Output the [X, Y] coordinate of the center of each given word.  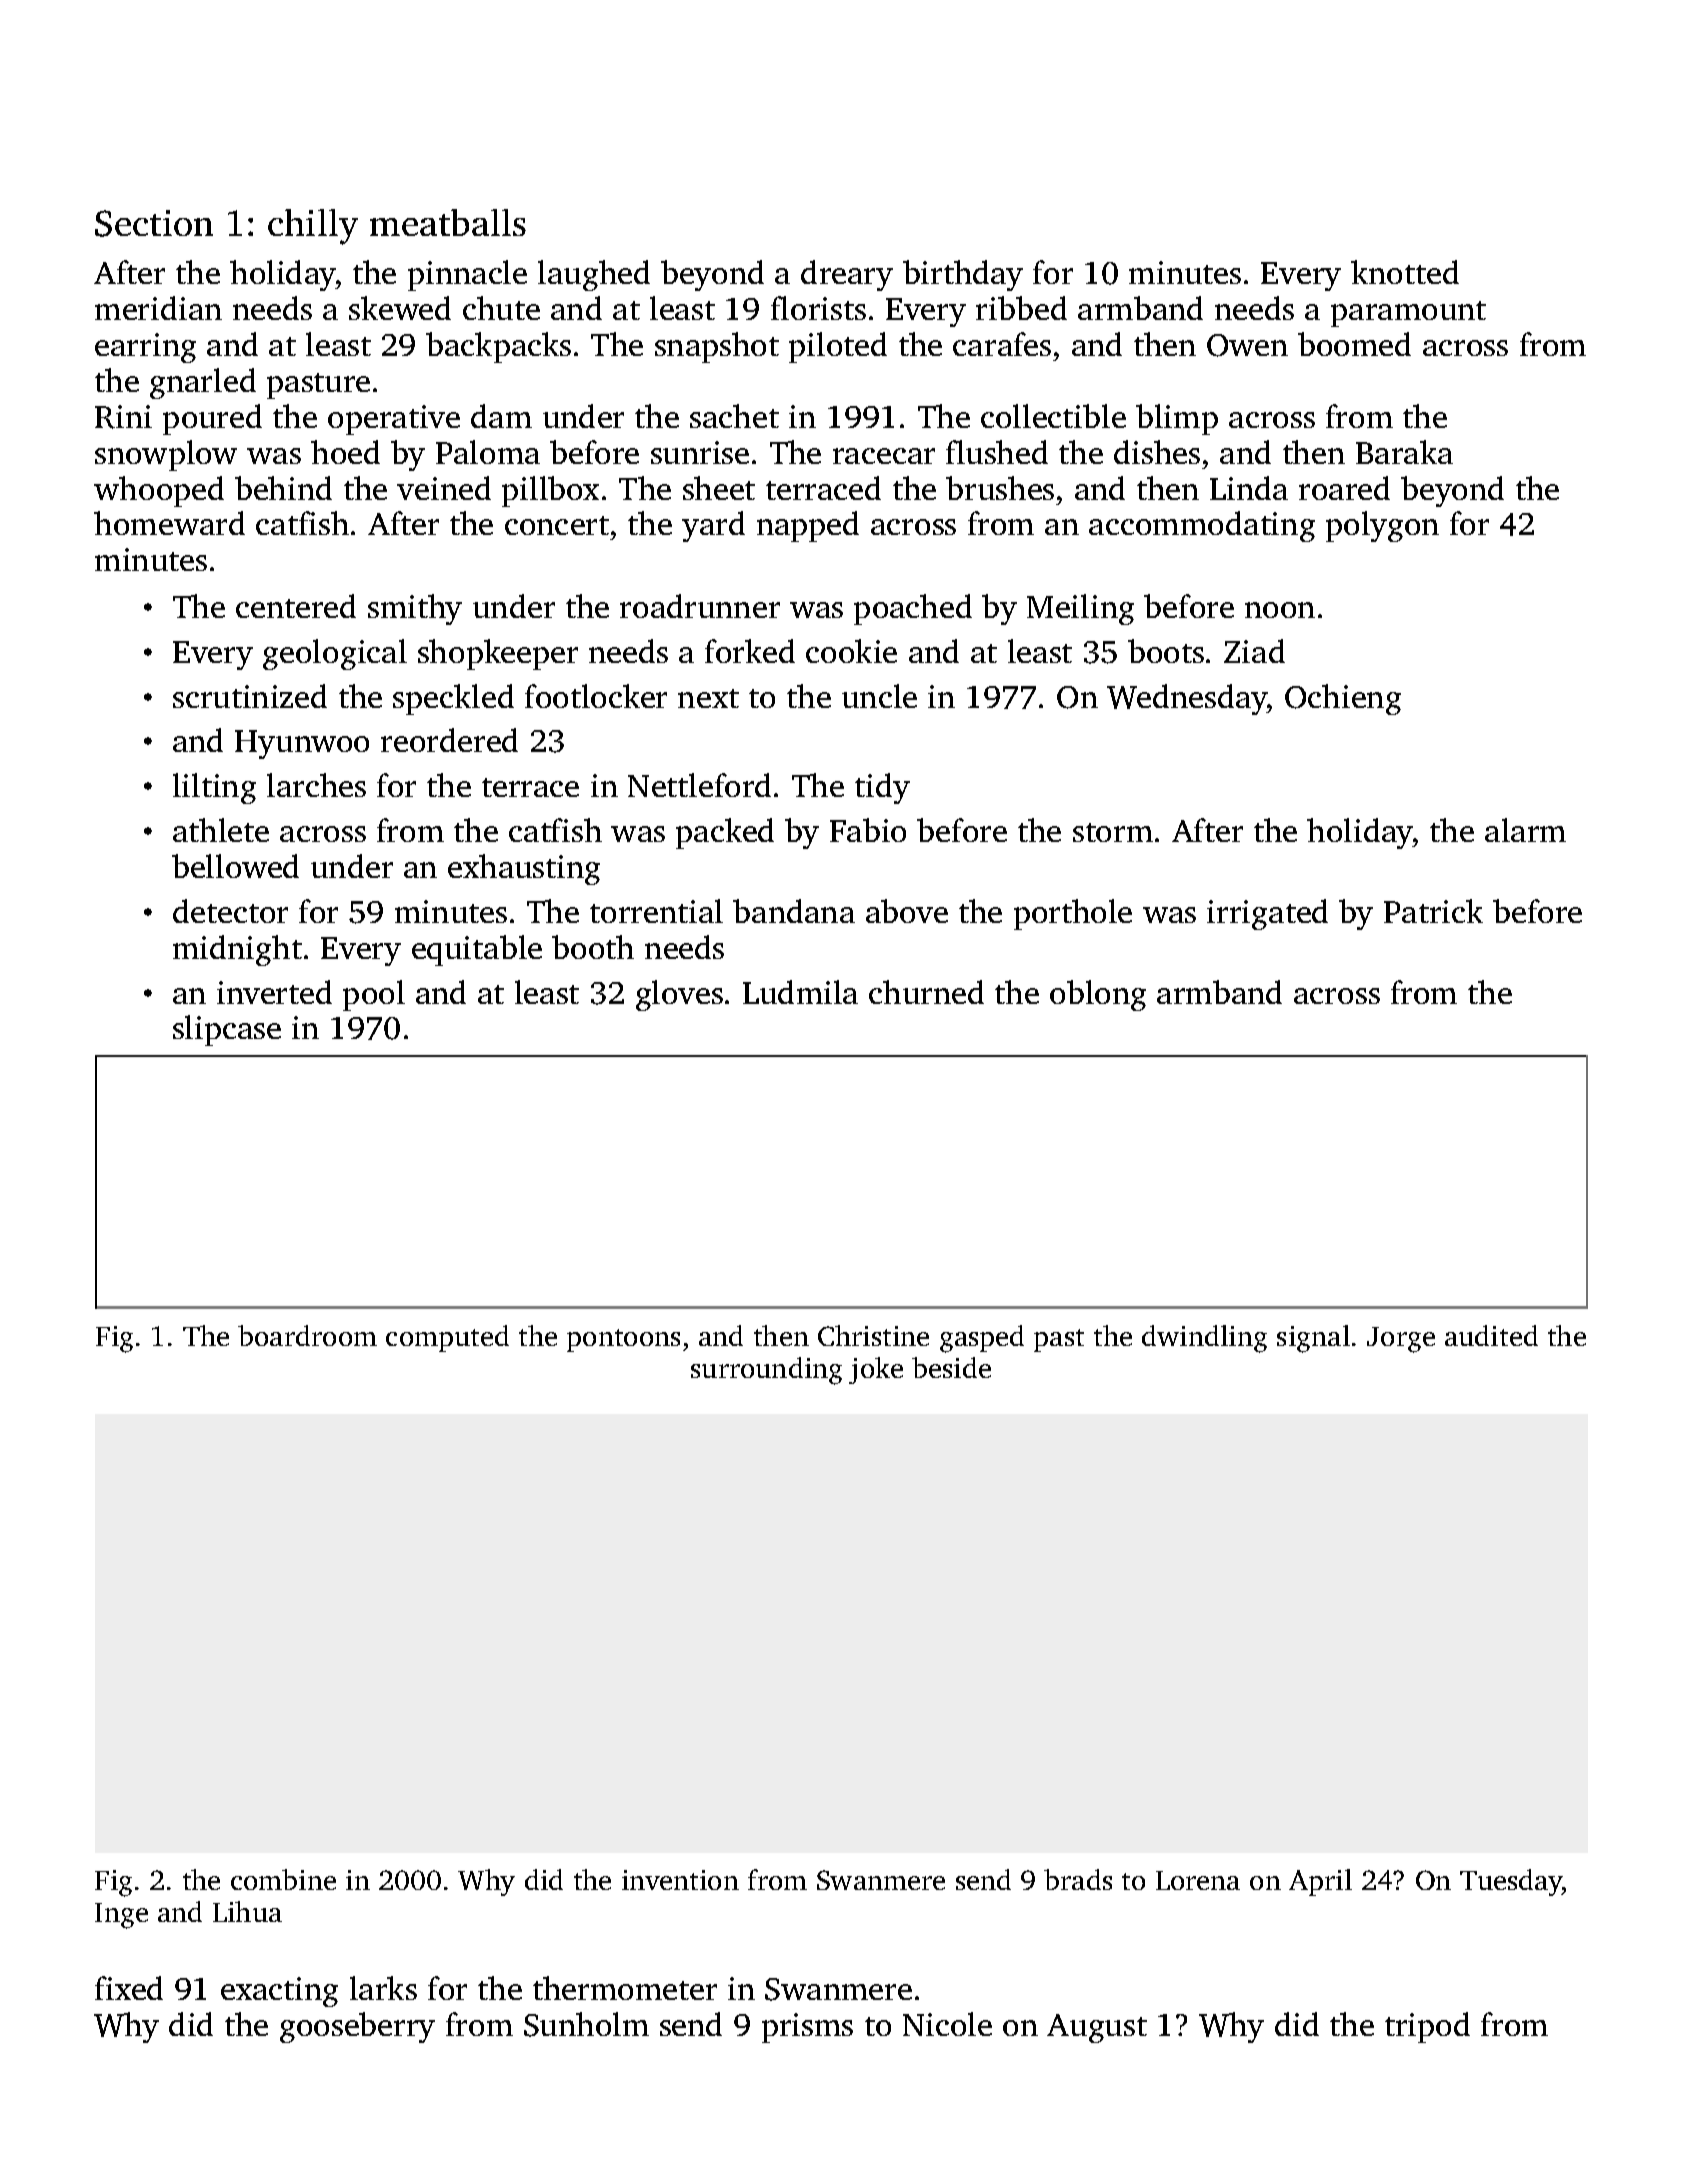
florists [818, 308]
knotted [1405, 272]
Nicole [947, 2024]
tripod [1427, 2027]
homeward [169, 523]
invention [680, 1880]
